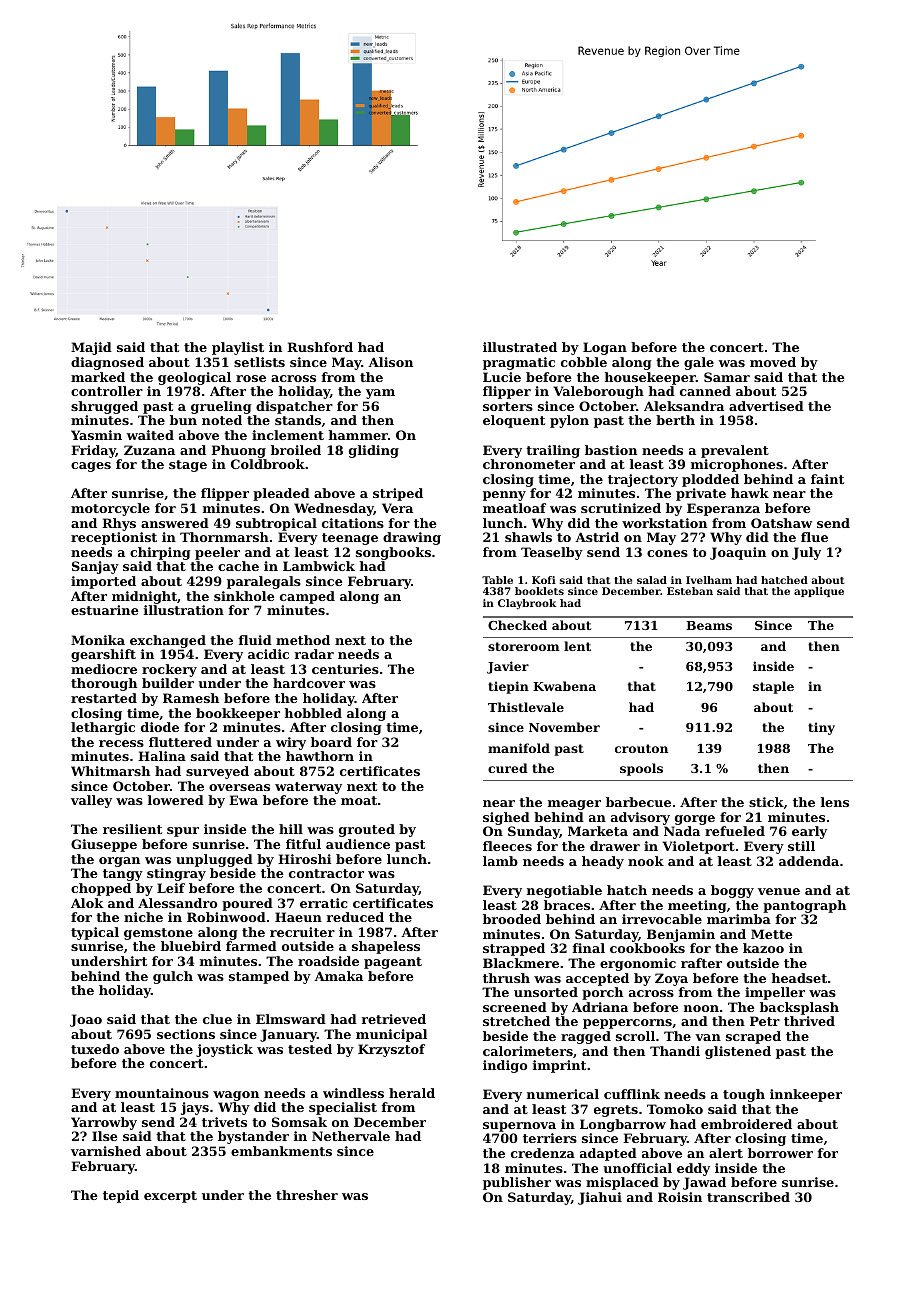  Describe the element at coordinates (773, 362) in the screenshot. I see `moved` at that location.
